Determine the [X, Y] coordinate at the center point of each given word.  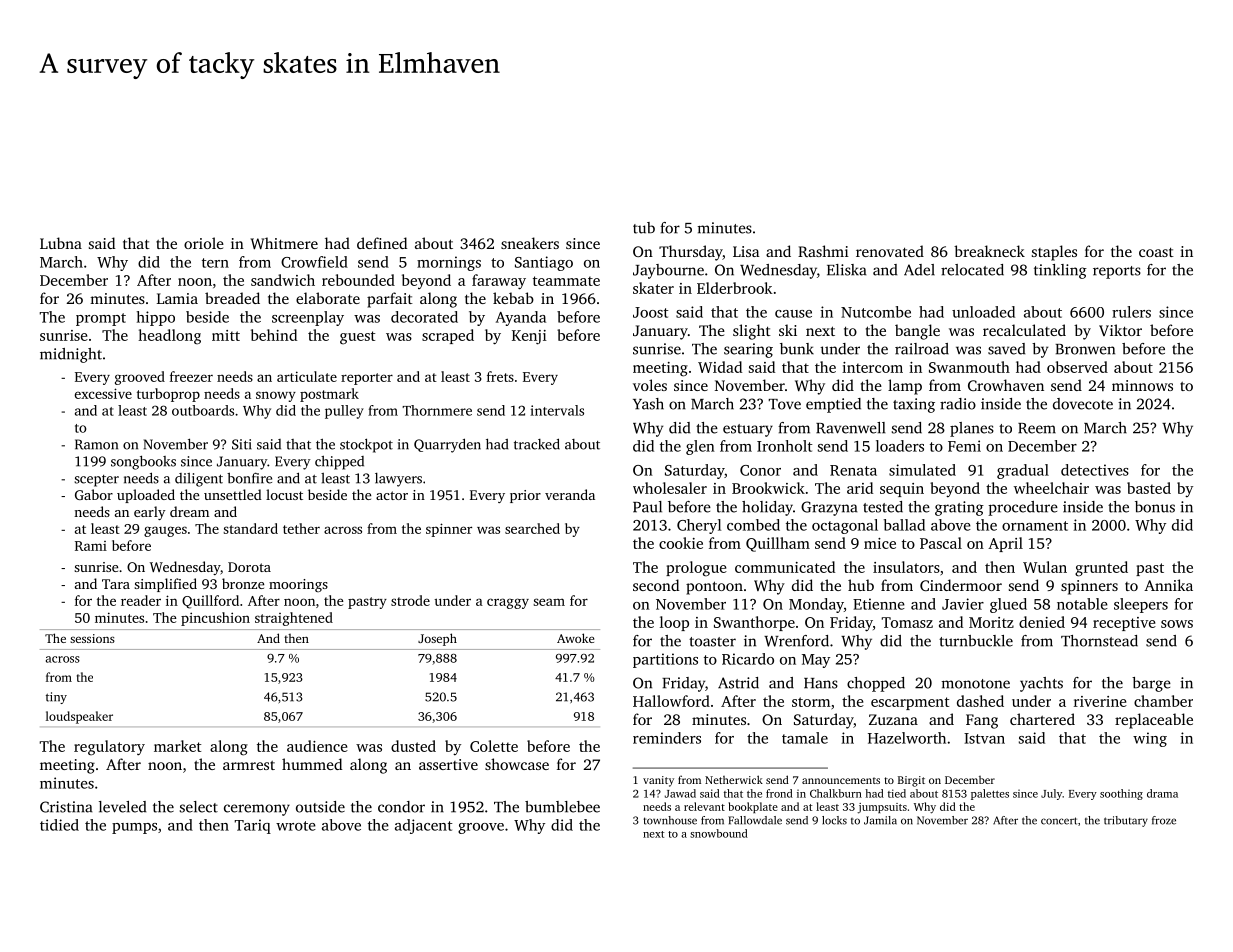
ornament [1035, 526]
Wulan [1045, 567]
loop [674, 623]
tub [644, 228]
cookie [681, 543]
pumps [134, 828]
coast [1156, 252]
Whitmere [284, 243]
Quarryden [447, 445]
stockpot [366, 445]
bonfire [249, 478]
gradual [1023, 471]
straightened [294, 619]
